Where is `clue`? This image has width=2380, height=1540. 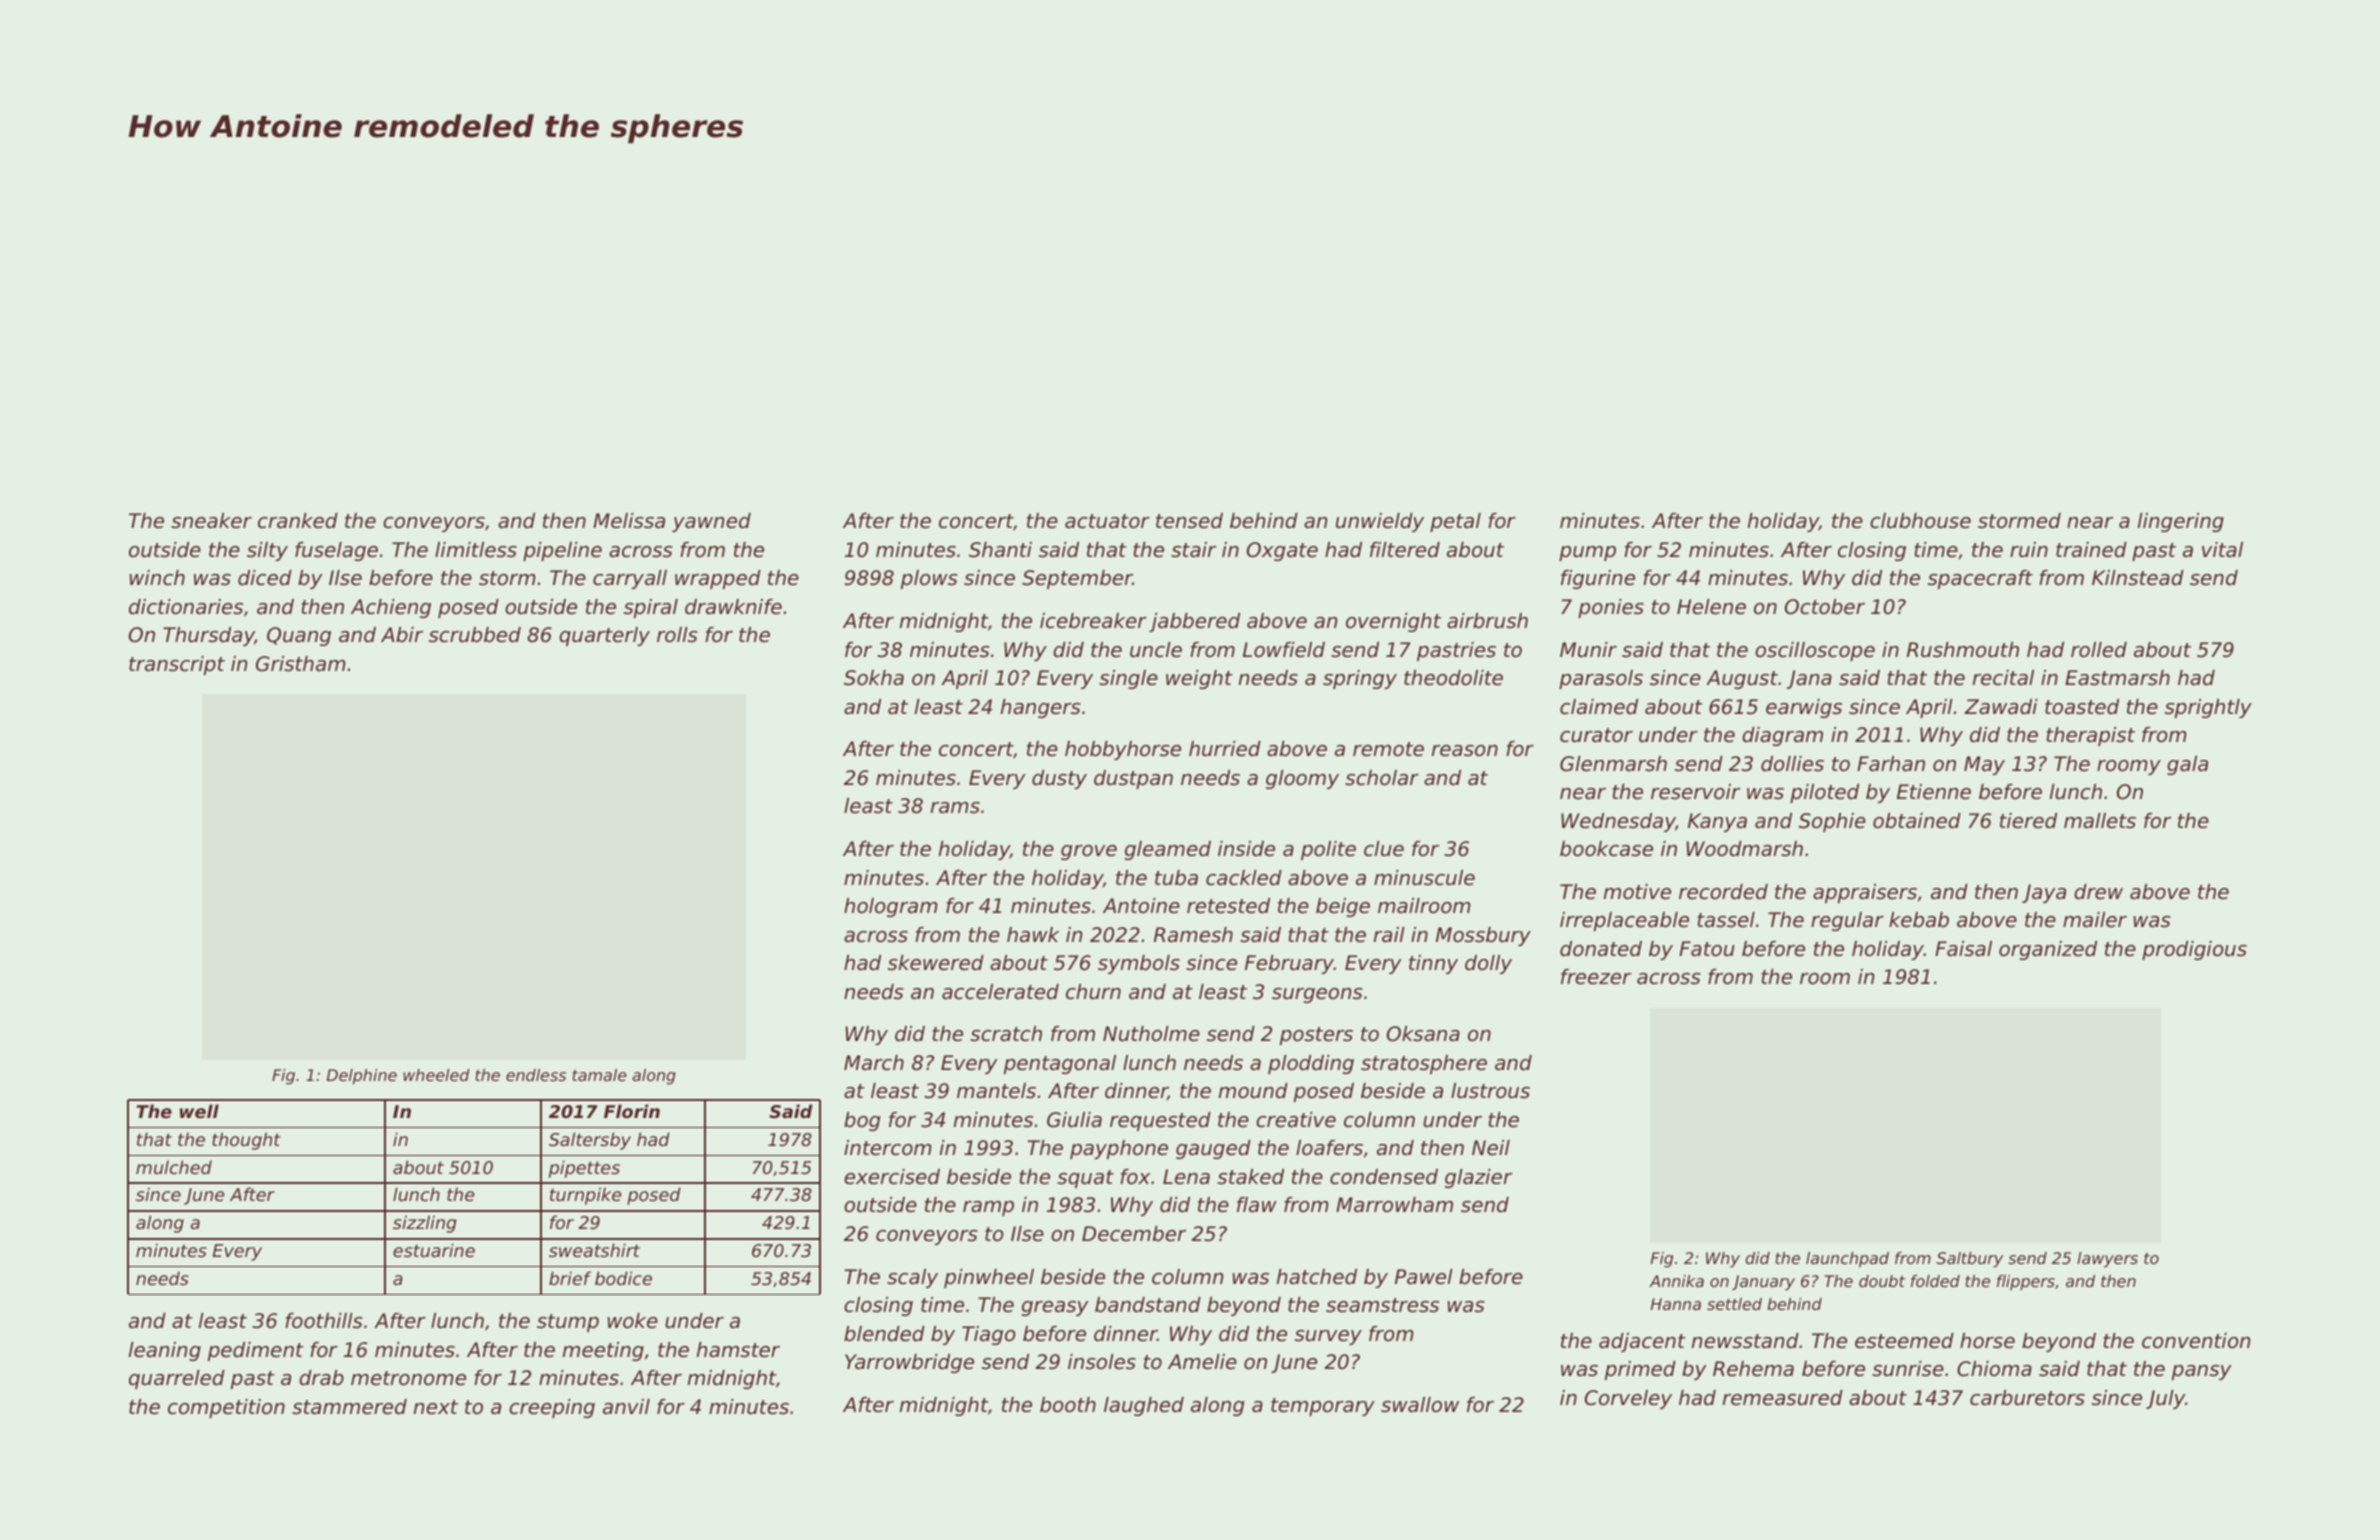
clue is located at coordinates (1384, 849).
